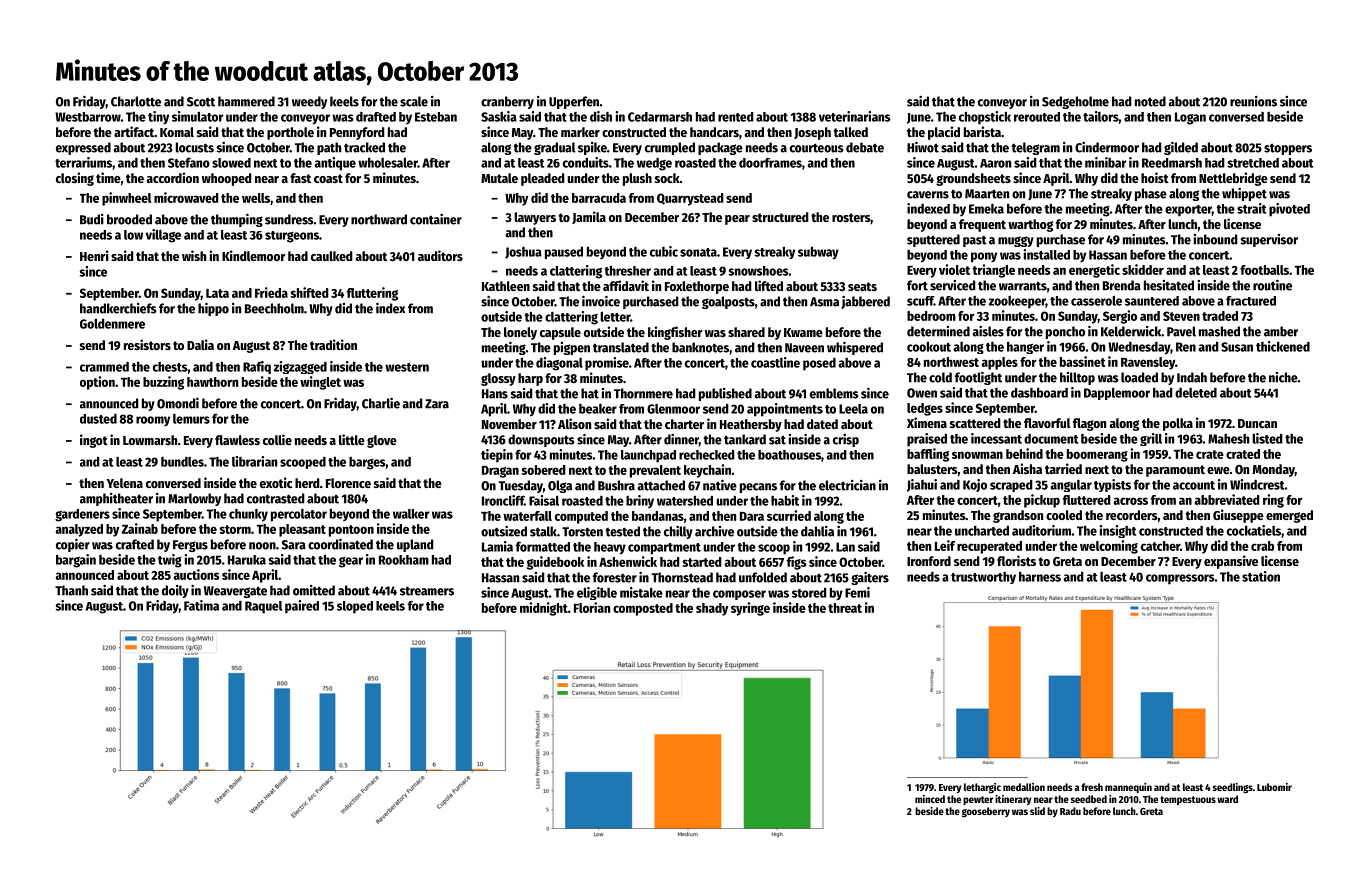 Image resolution: width=1372 pixels, height=887 pixels. I want to click on veterinarians, so click(855, 116).
